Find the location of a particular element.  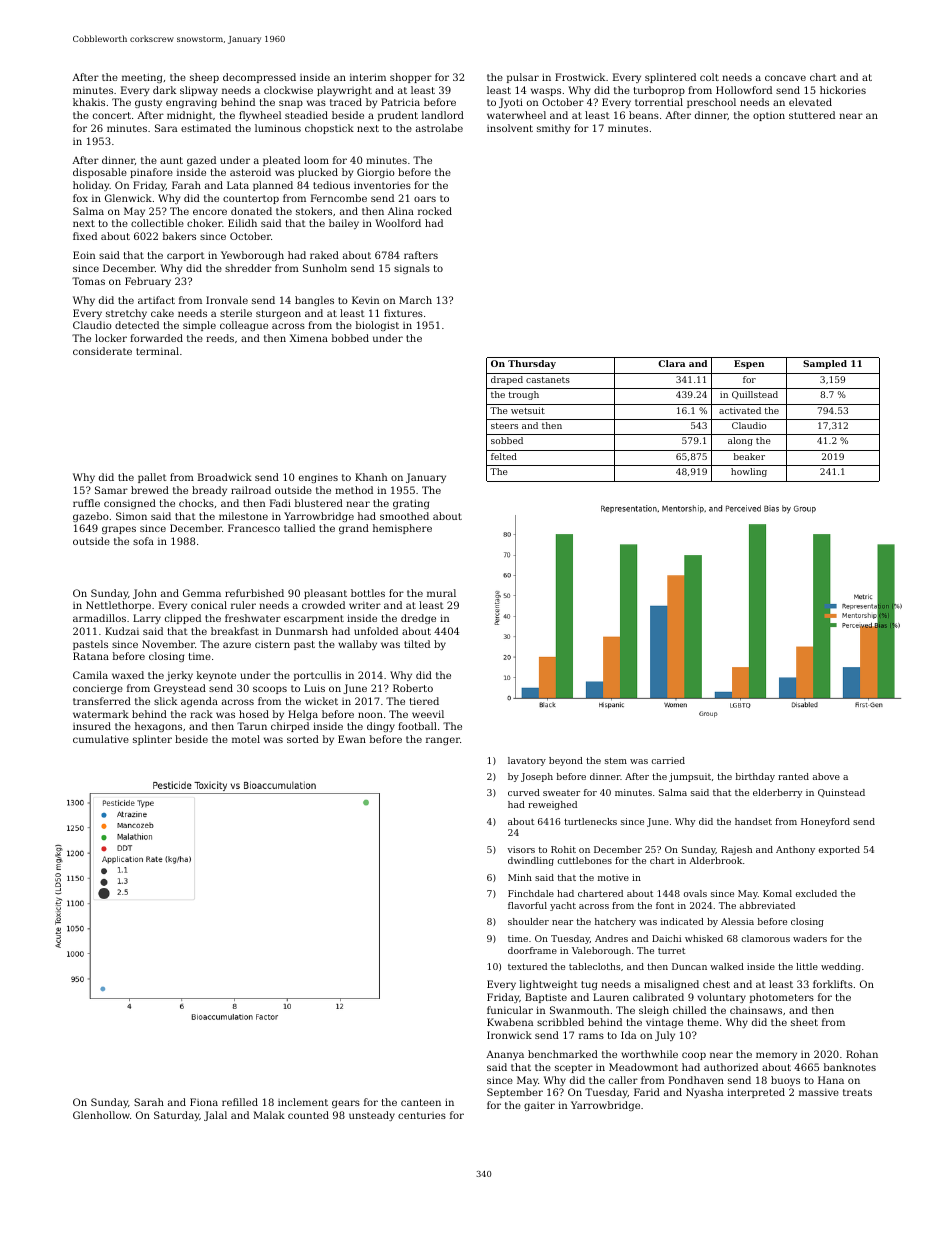

Simon is located at coordinates (131, 516).
